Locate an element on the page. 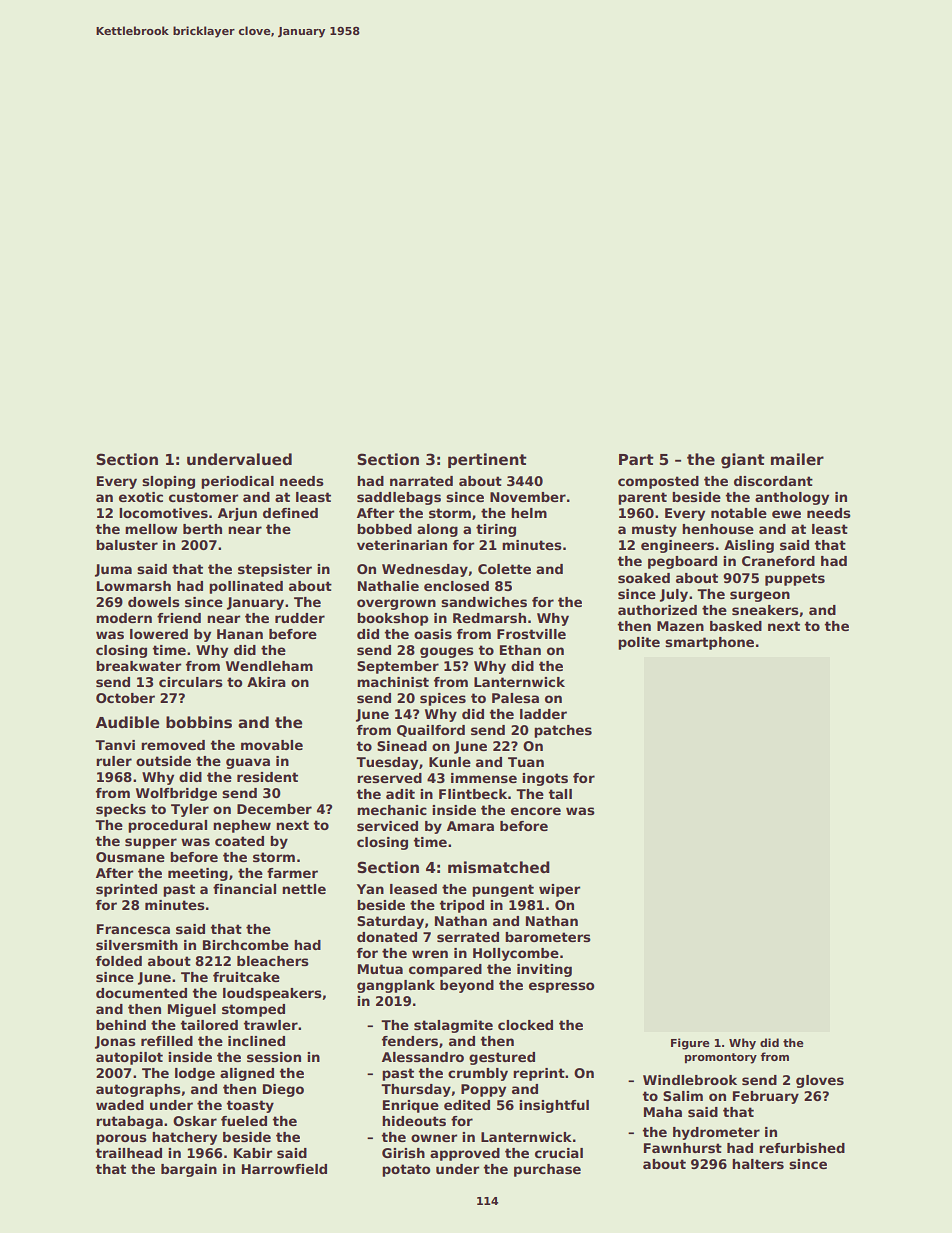 Image resolution: width=952 pixels, height=1233 pixels. ruler is located at coordinates (114, 761).
